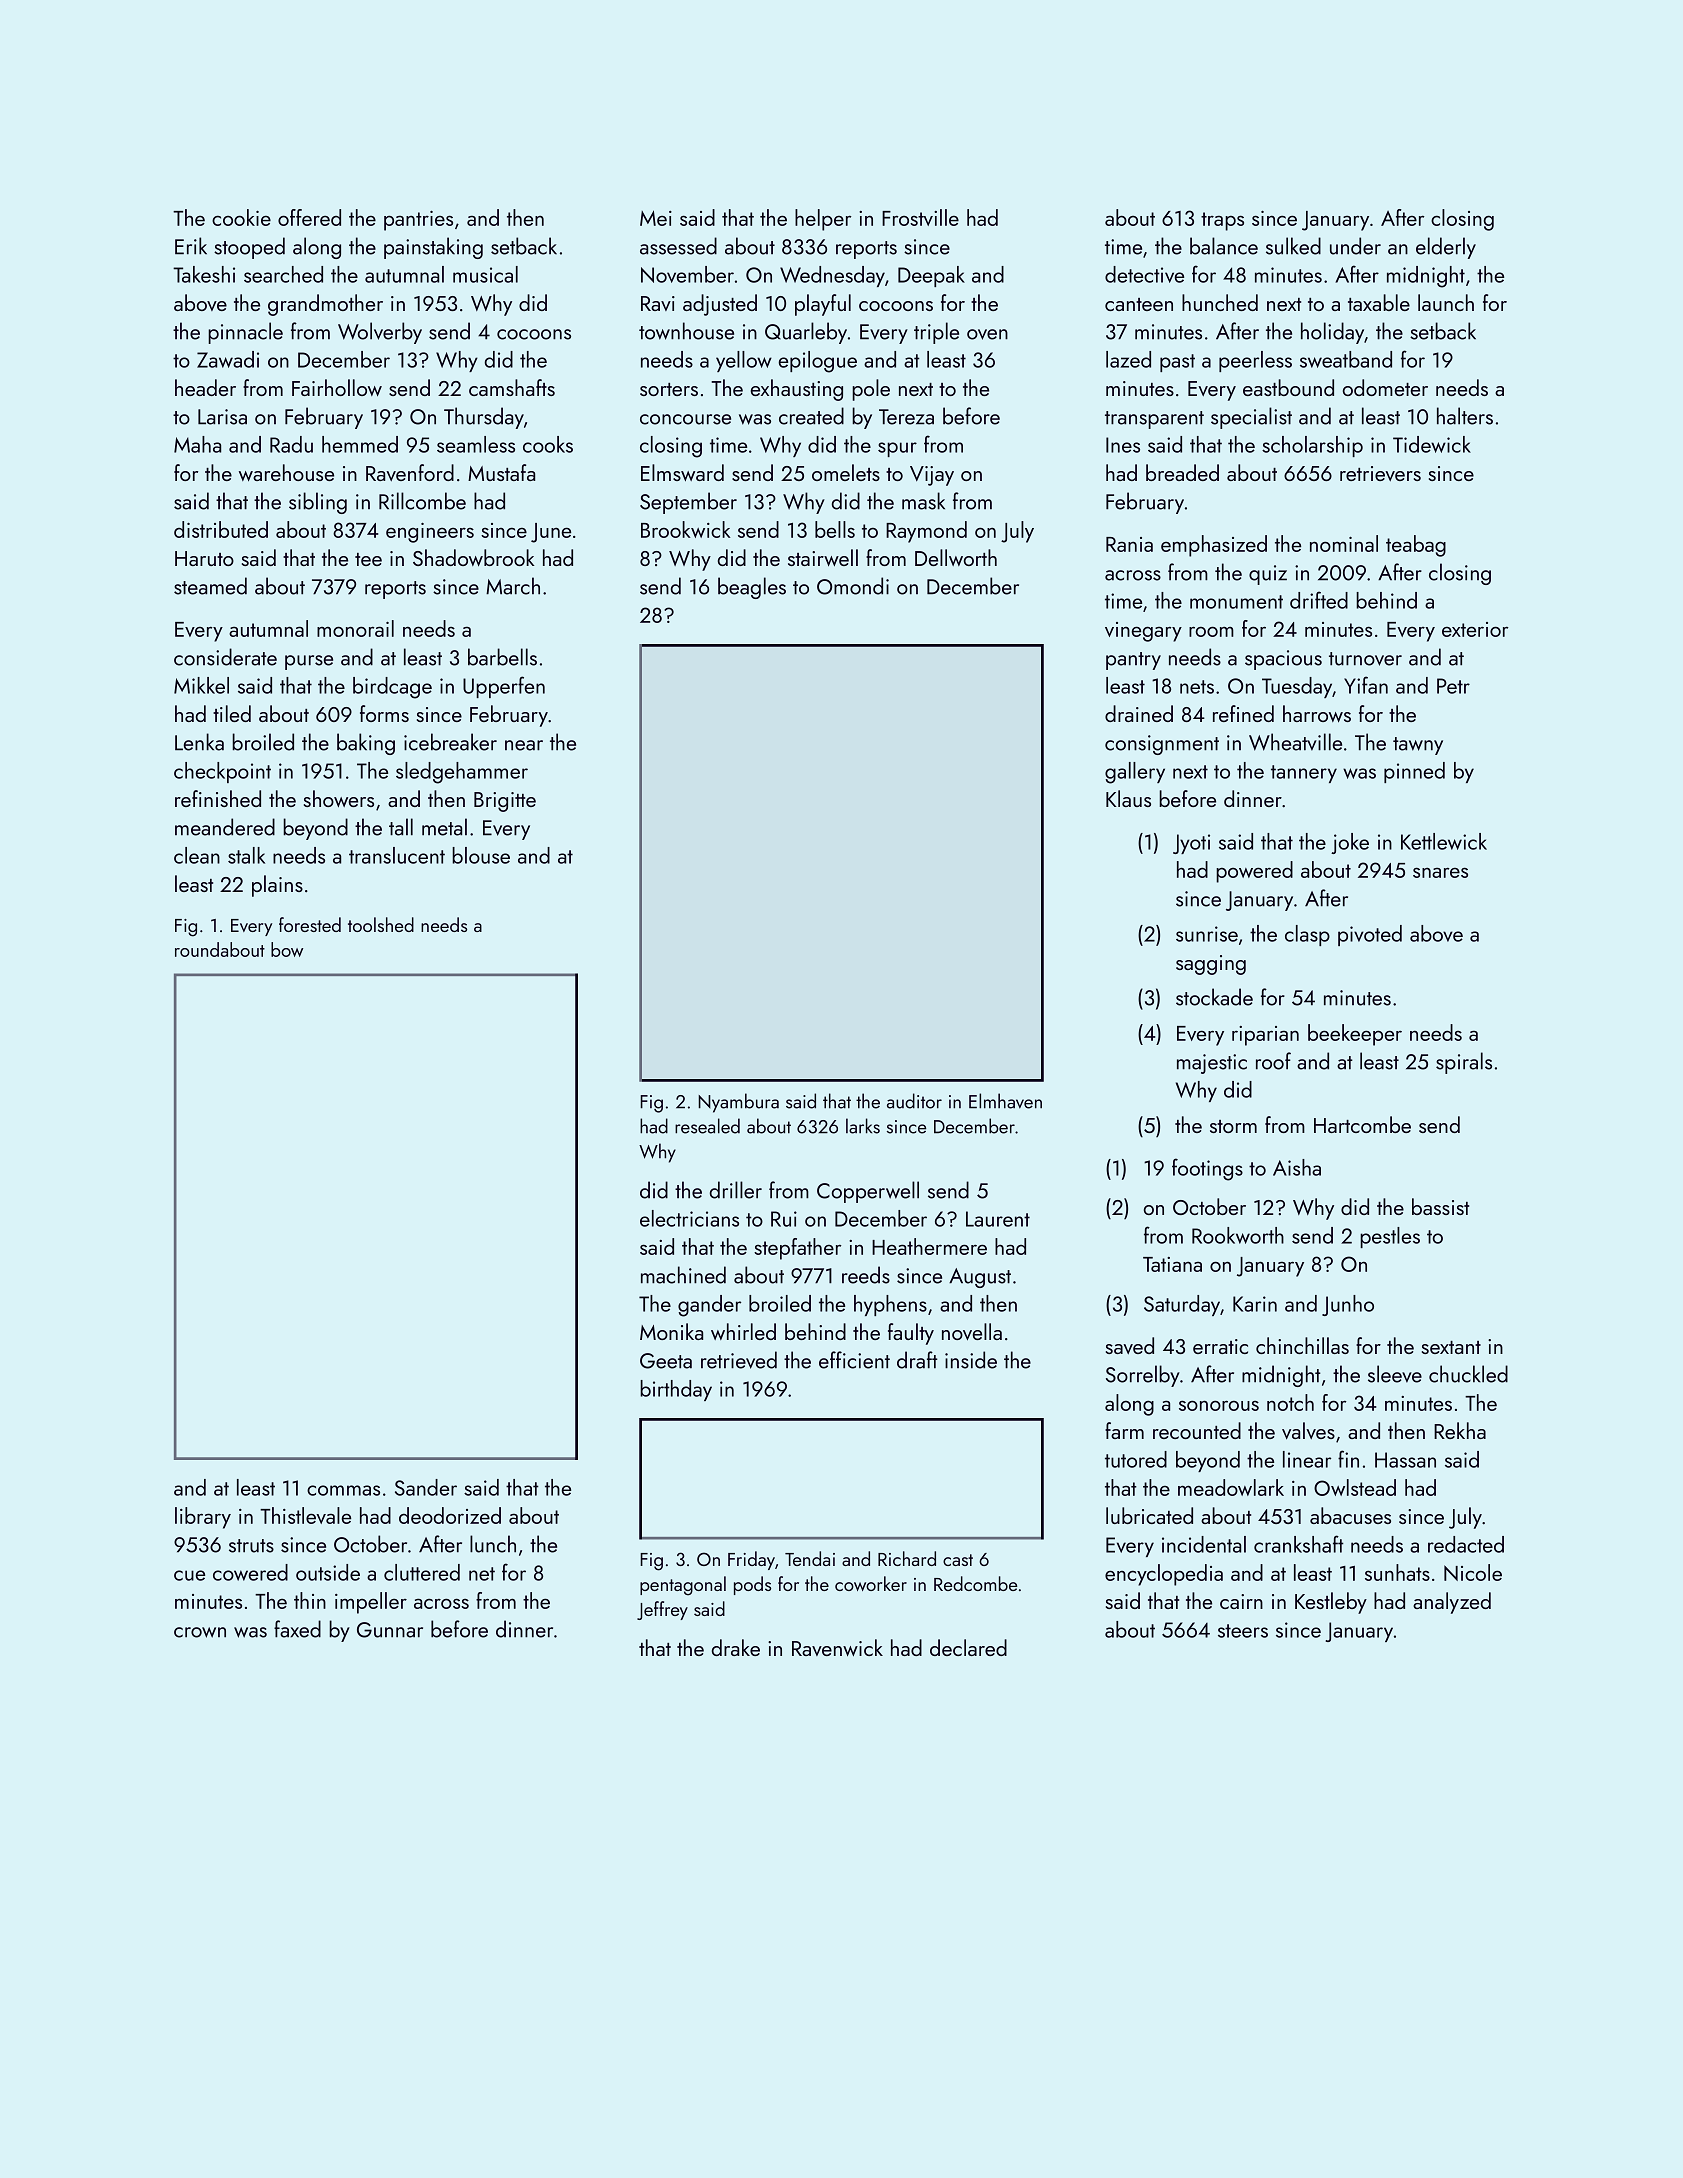 The width and height of the screenshot is (1683, 2178). What do you see at coordinates (251, 1546) in the screenshot?
I see `struts` at bounding box center [251, 1546].
